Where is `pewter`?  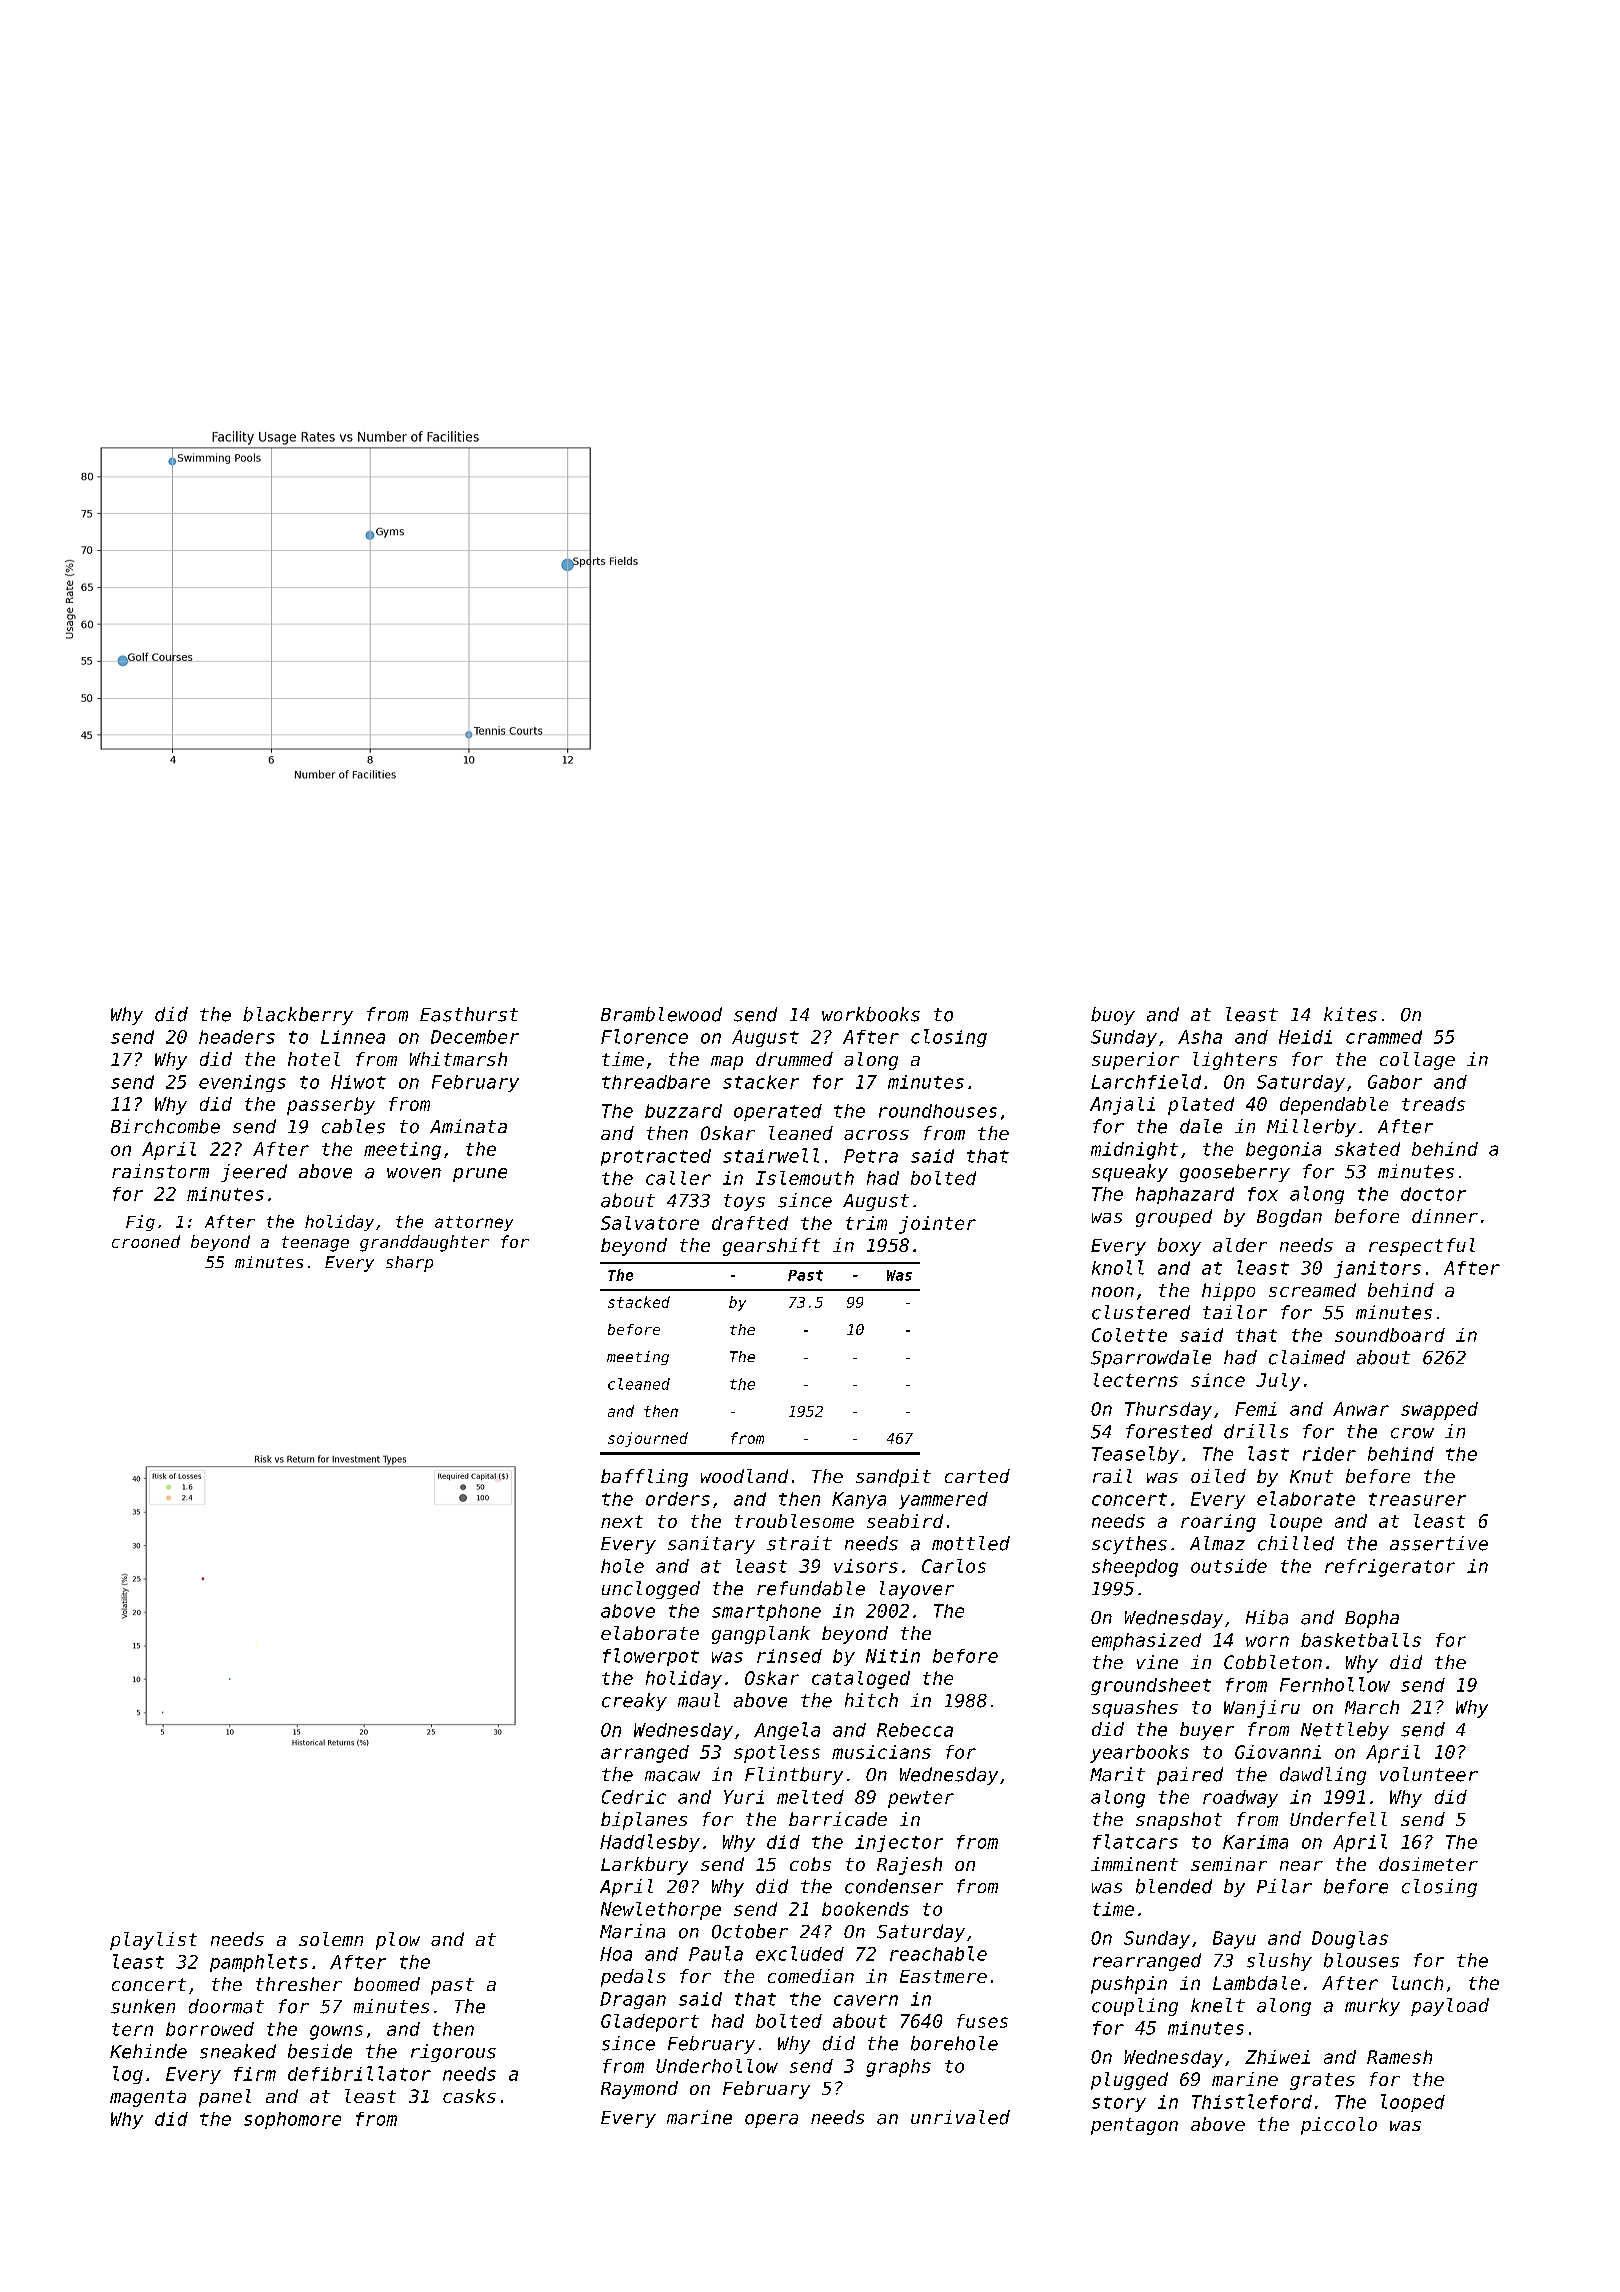 pewter is located at coordinates (921, 1799).
